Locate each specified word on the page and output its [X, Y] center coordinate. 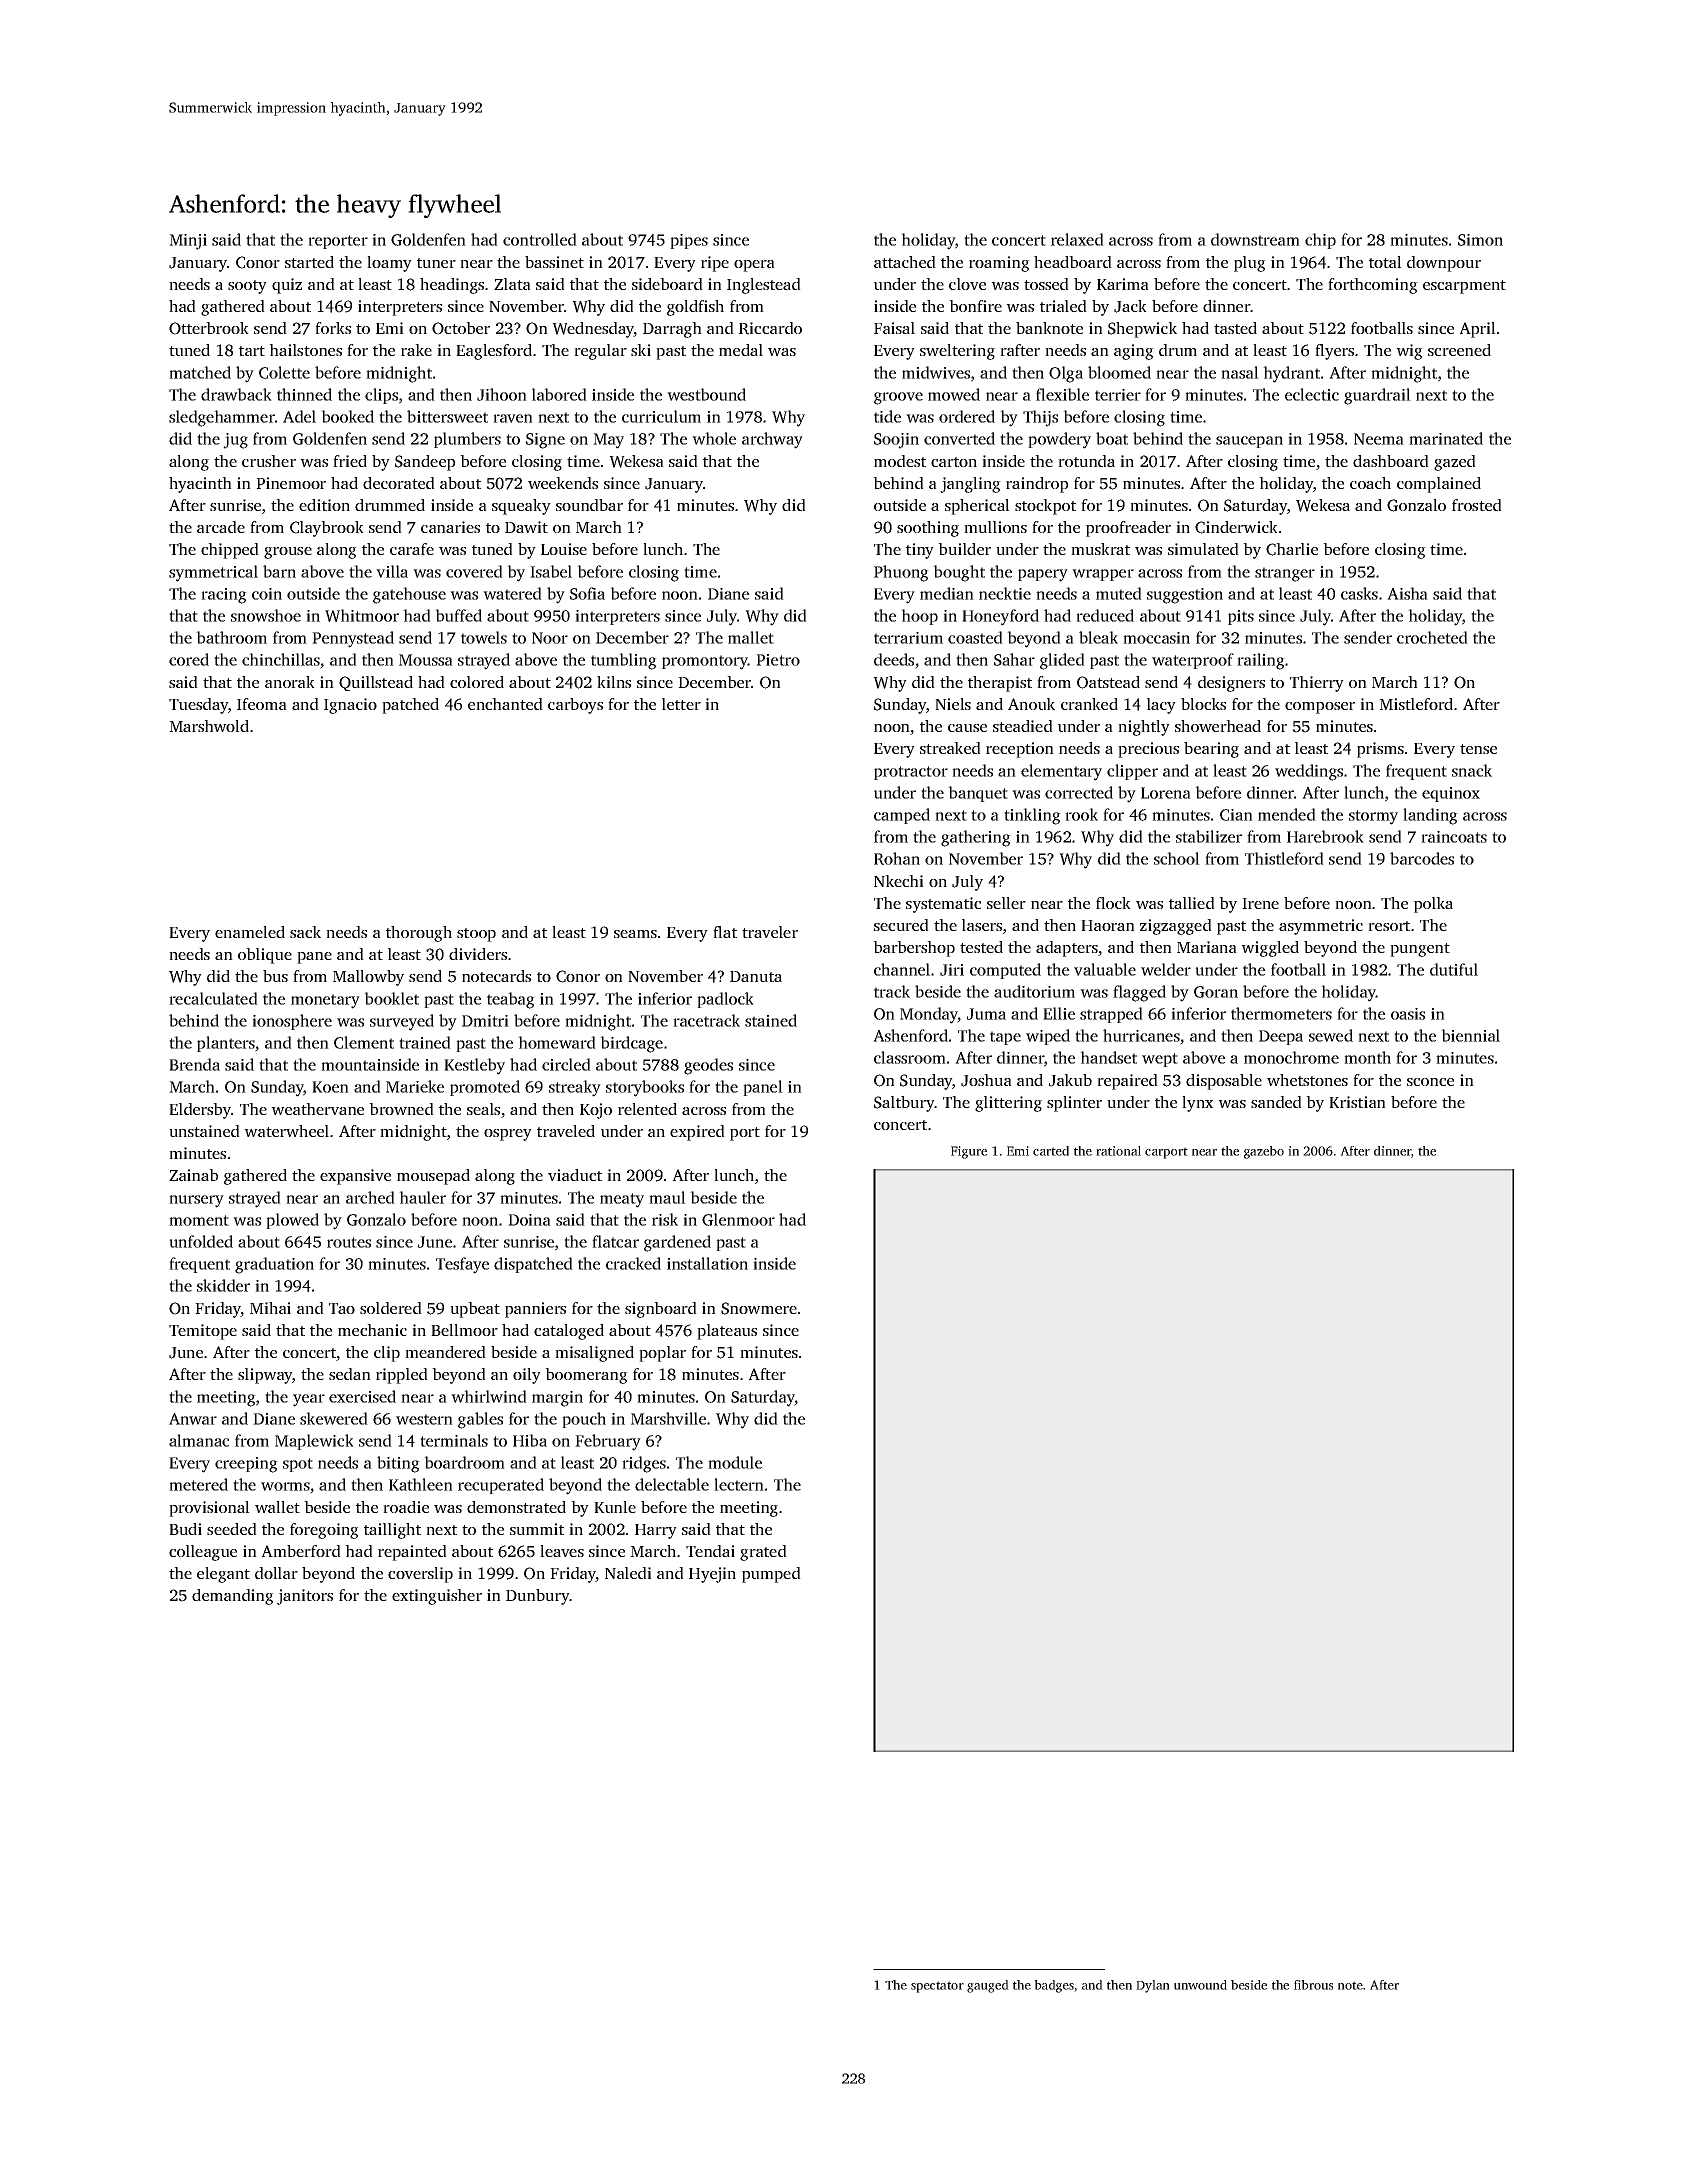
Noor [550, 638]
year [309, 1400]
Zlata [512, 284]
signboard [661, 1310]
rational [1118, 1151]
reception [1020, 750]
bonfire [975, 306]
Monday [929, 1015]
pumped [771, 1575]
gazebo [1264, 1152]
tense [1478, 749]
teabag [511, 1000]
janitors [305, 1597]
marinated [1446, 438]
